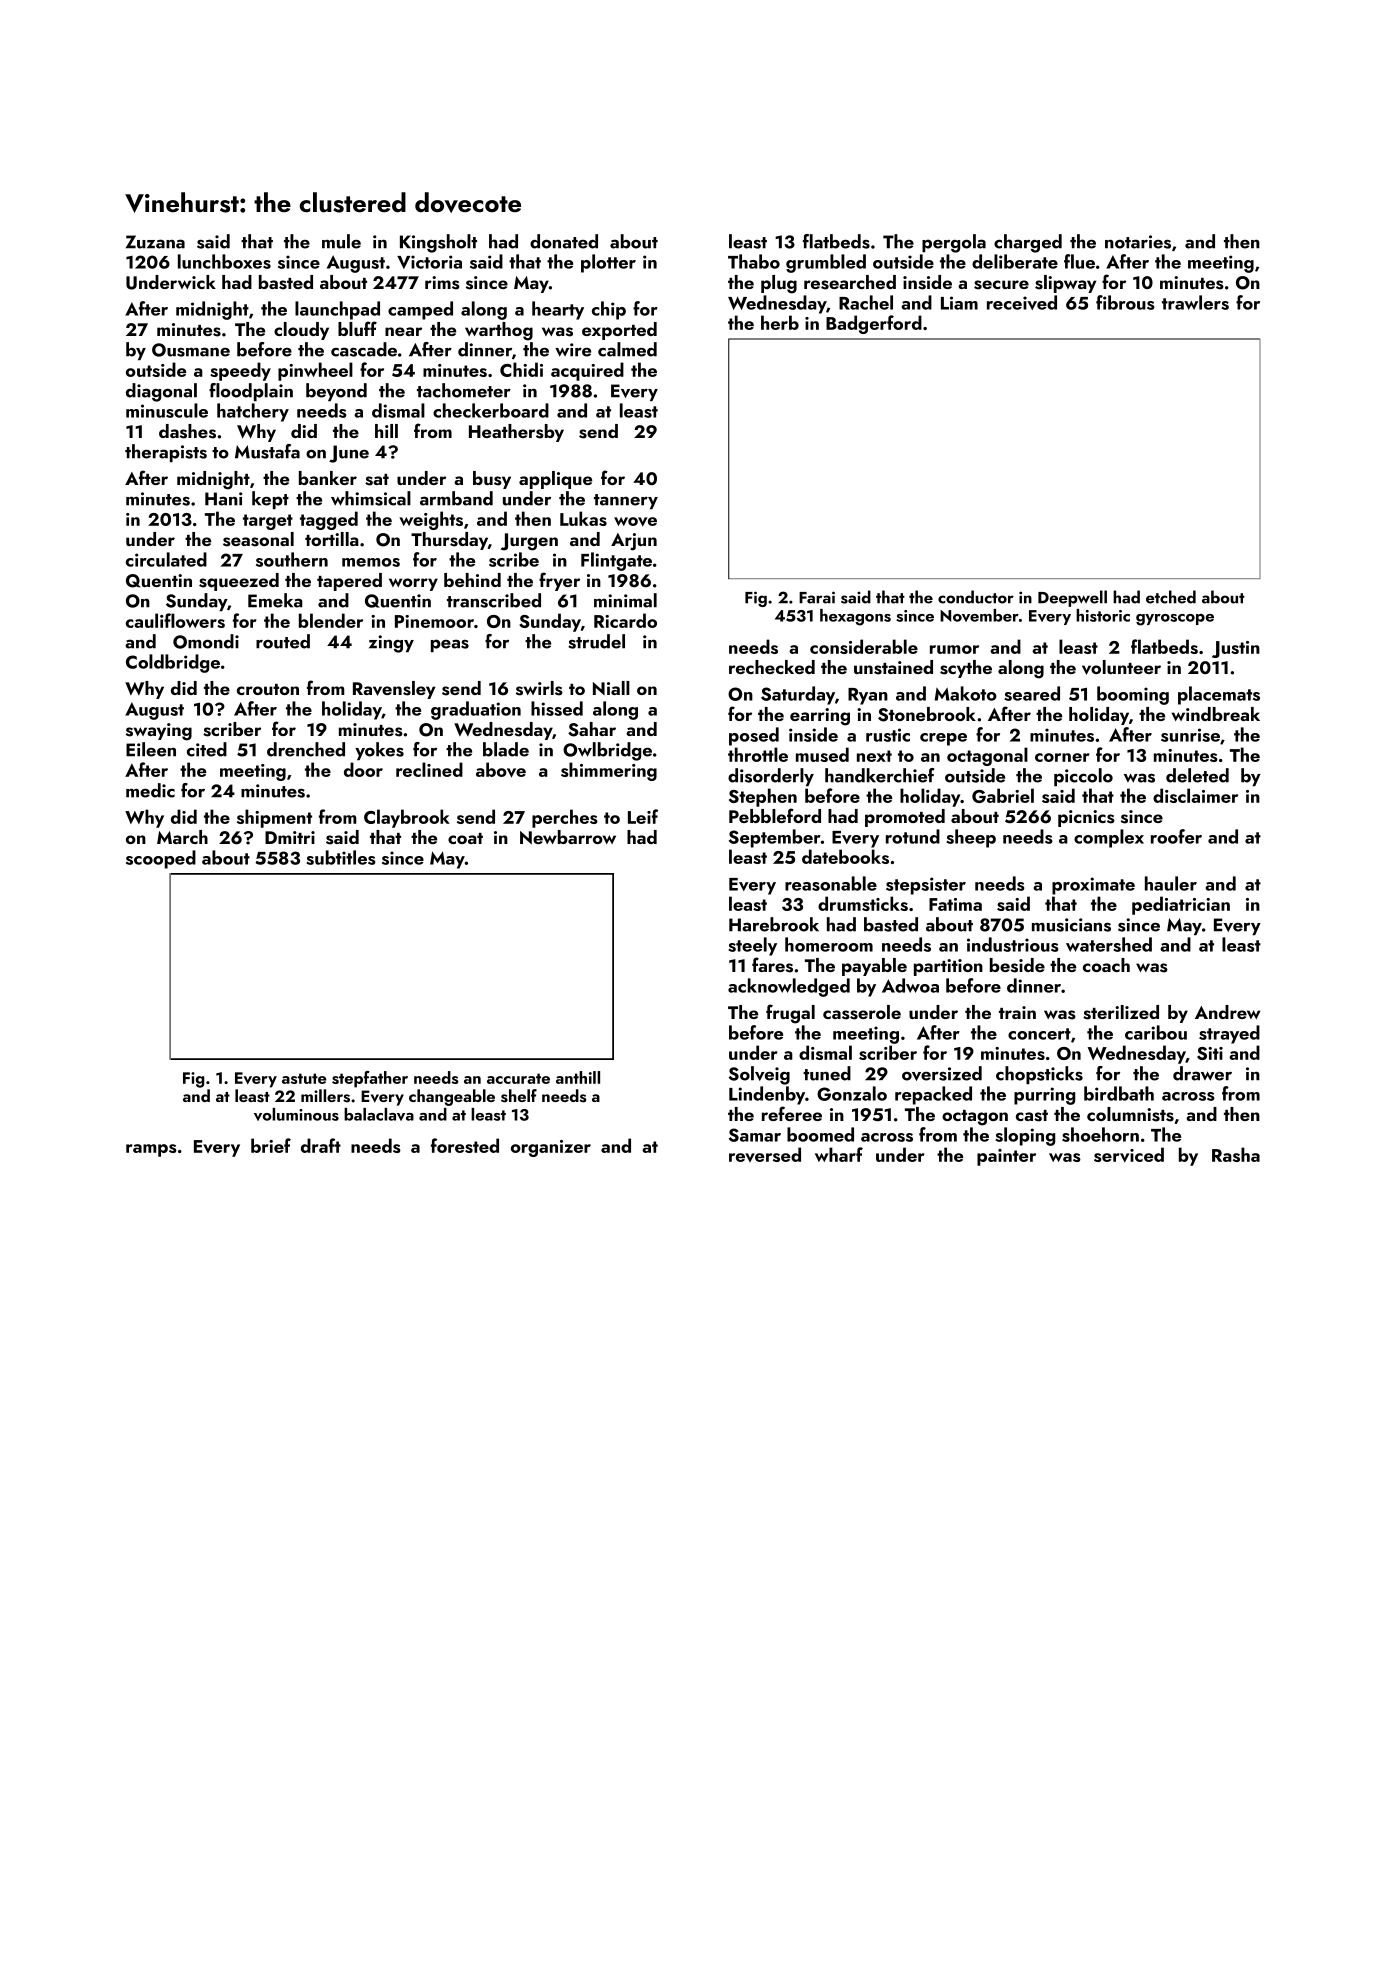 The height and width of the page is (1969, 1386). Describe the element at coordinates (465, 1145) in the page. I see `forested` at that location.
